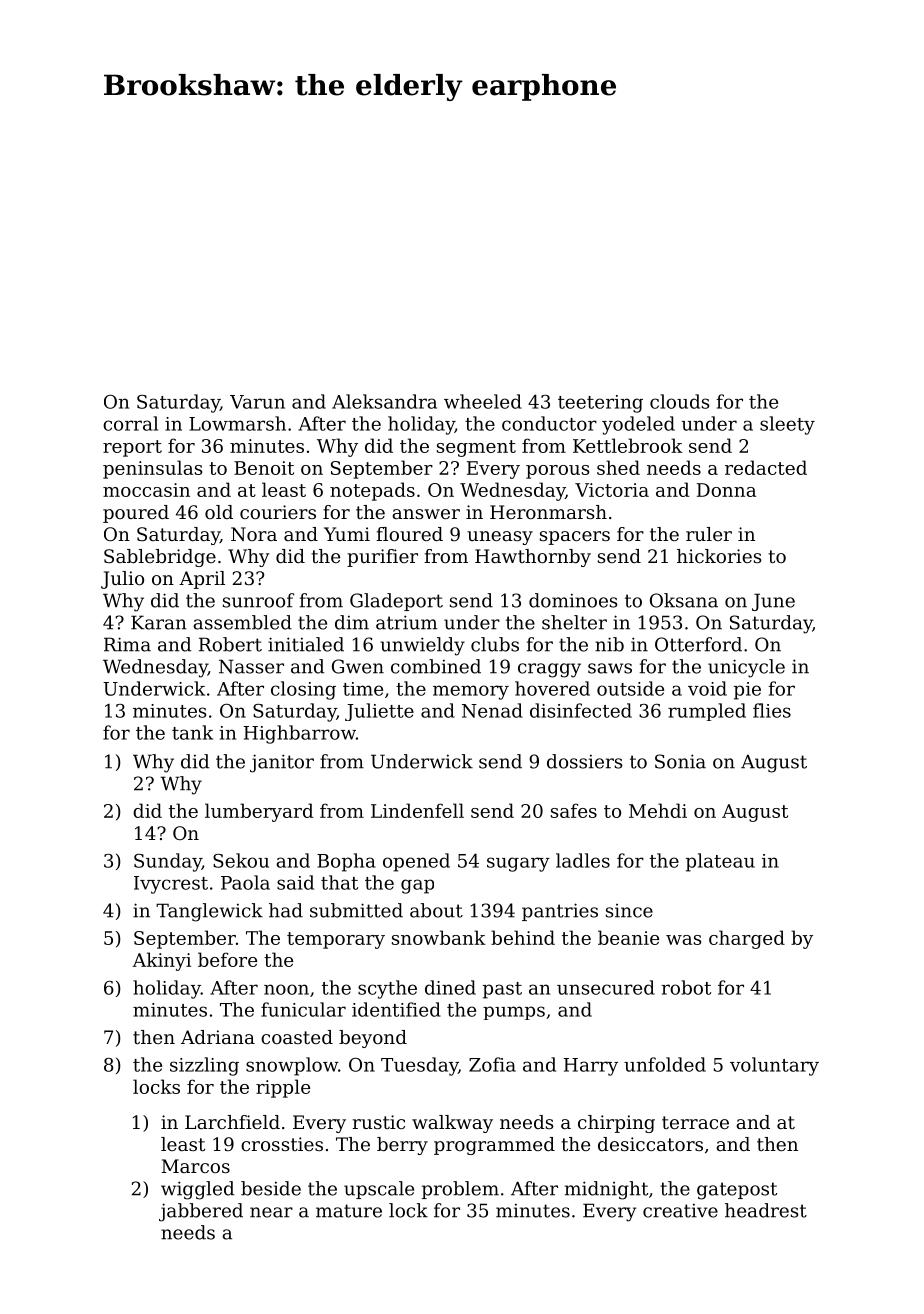 The height and width of the page is (1314, 924). I want to click on safes, so click(574, 810).
